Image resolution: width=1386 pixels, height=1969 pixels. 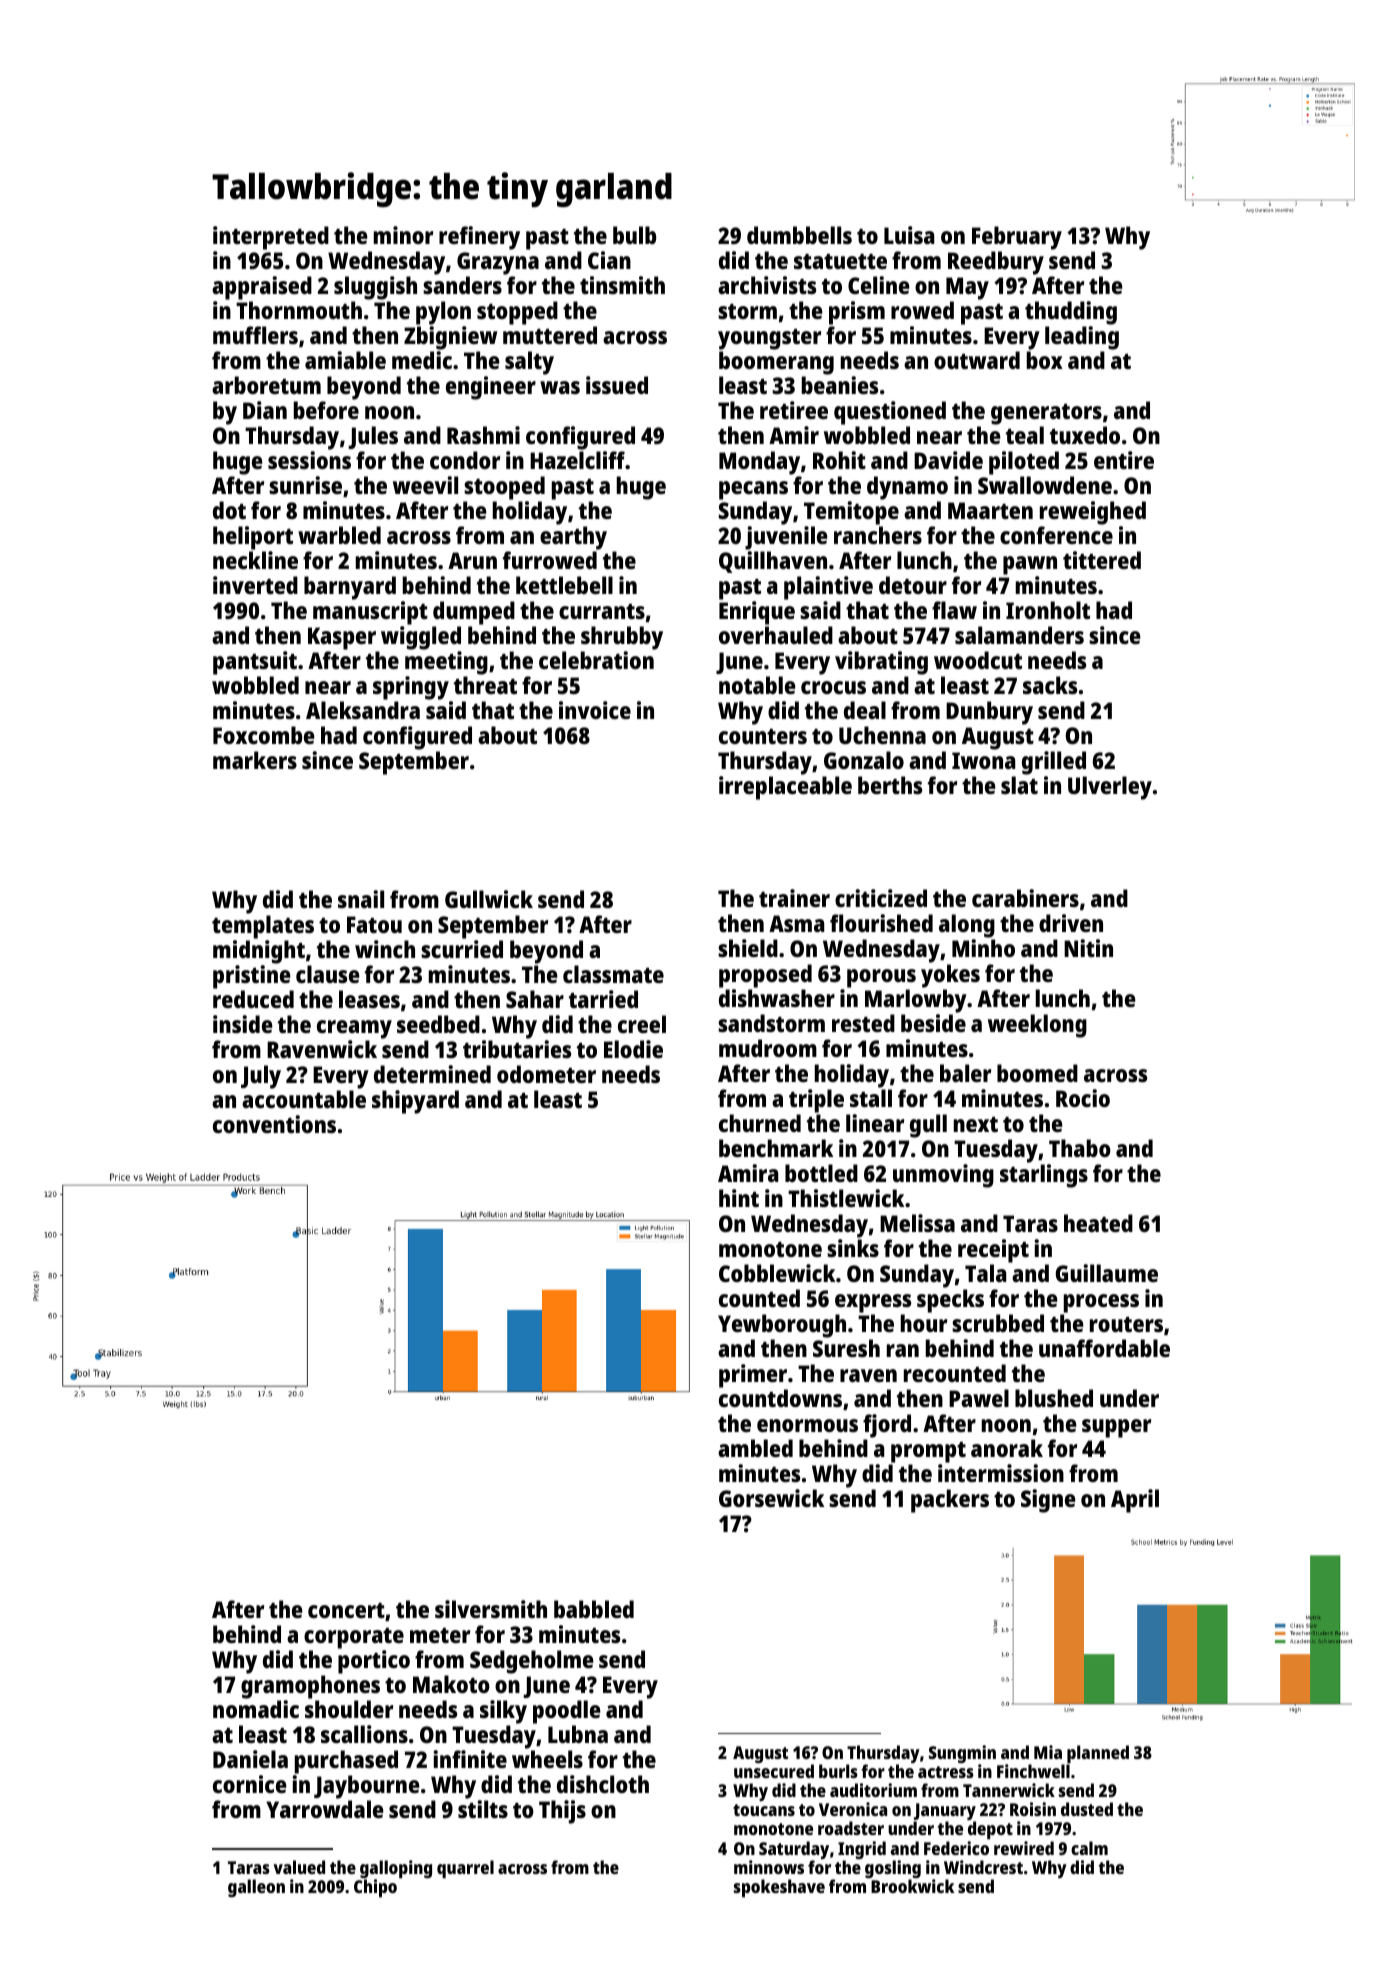 I want to click on interpreted, so click(x=271, y=238).
